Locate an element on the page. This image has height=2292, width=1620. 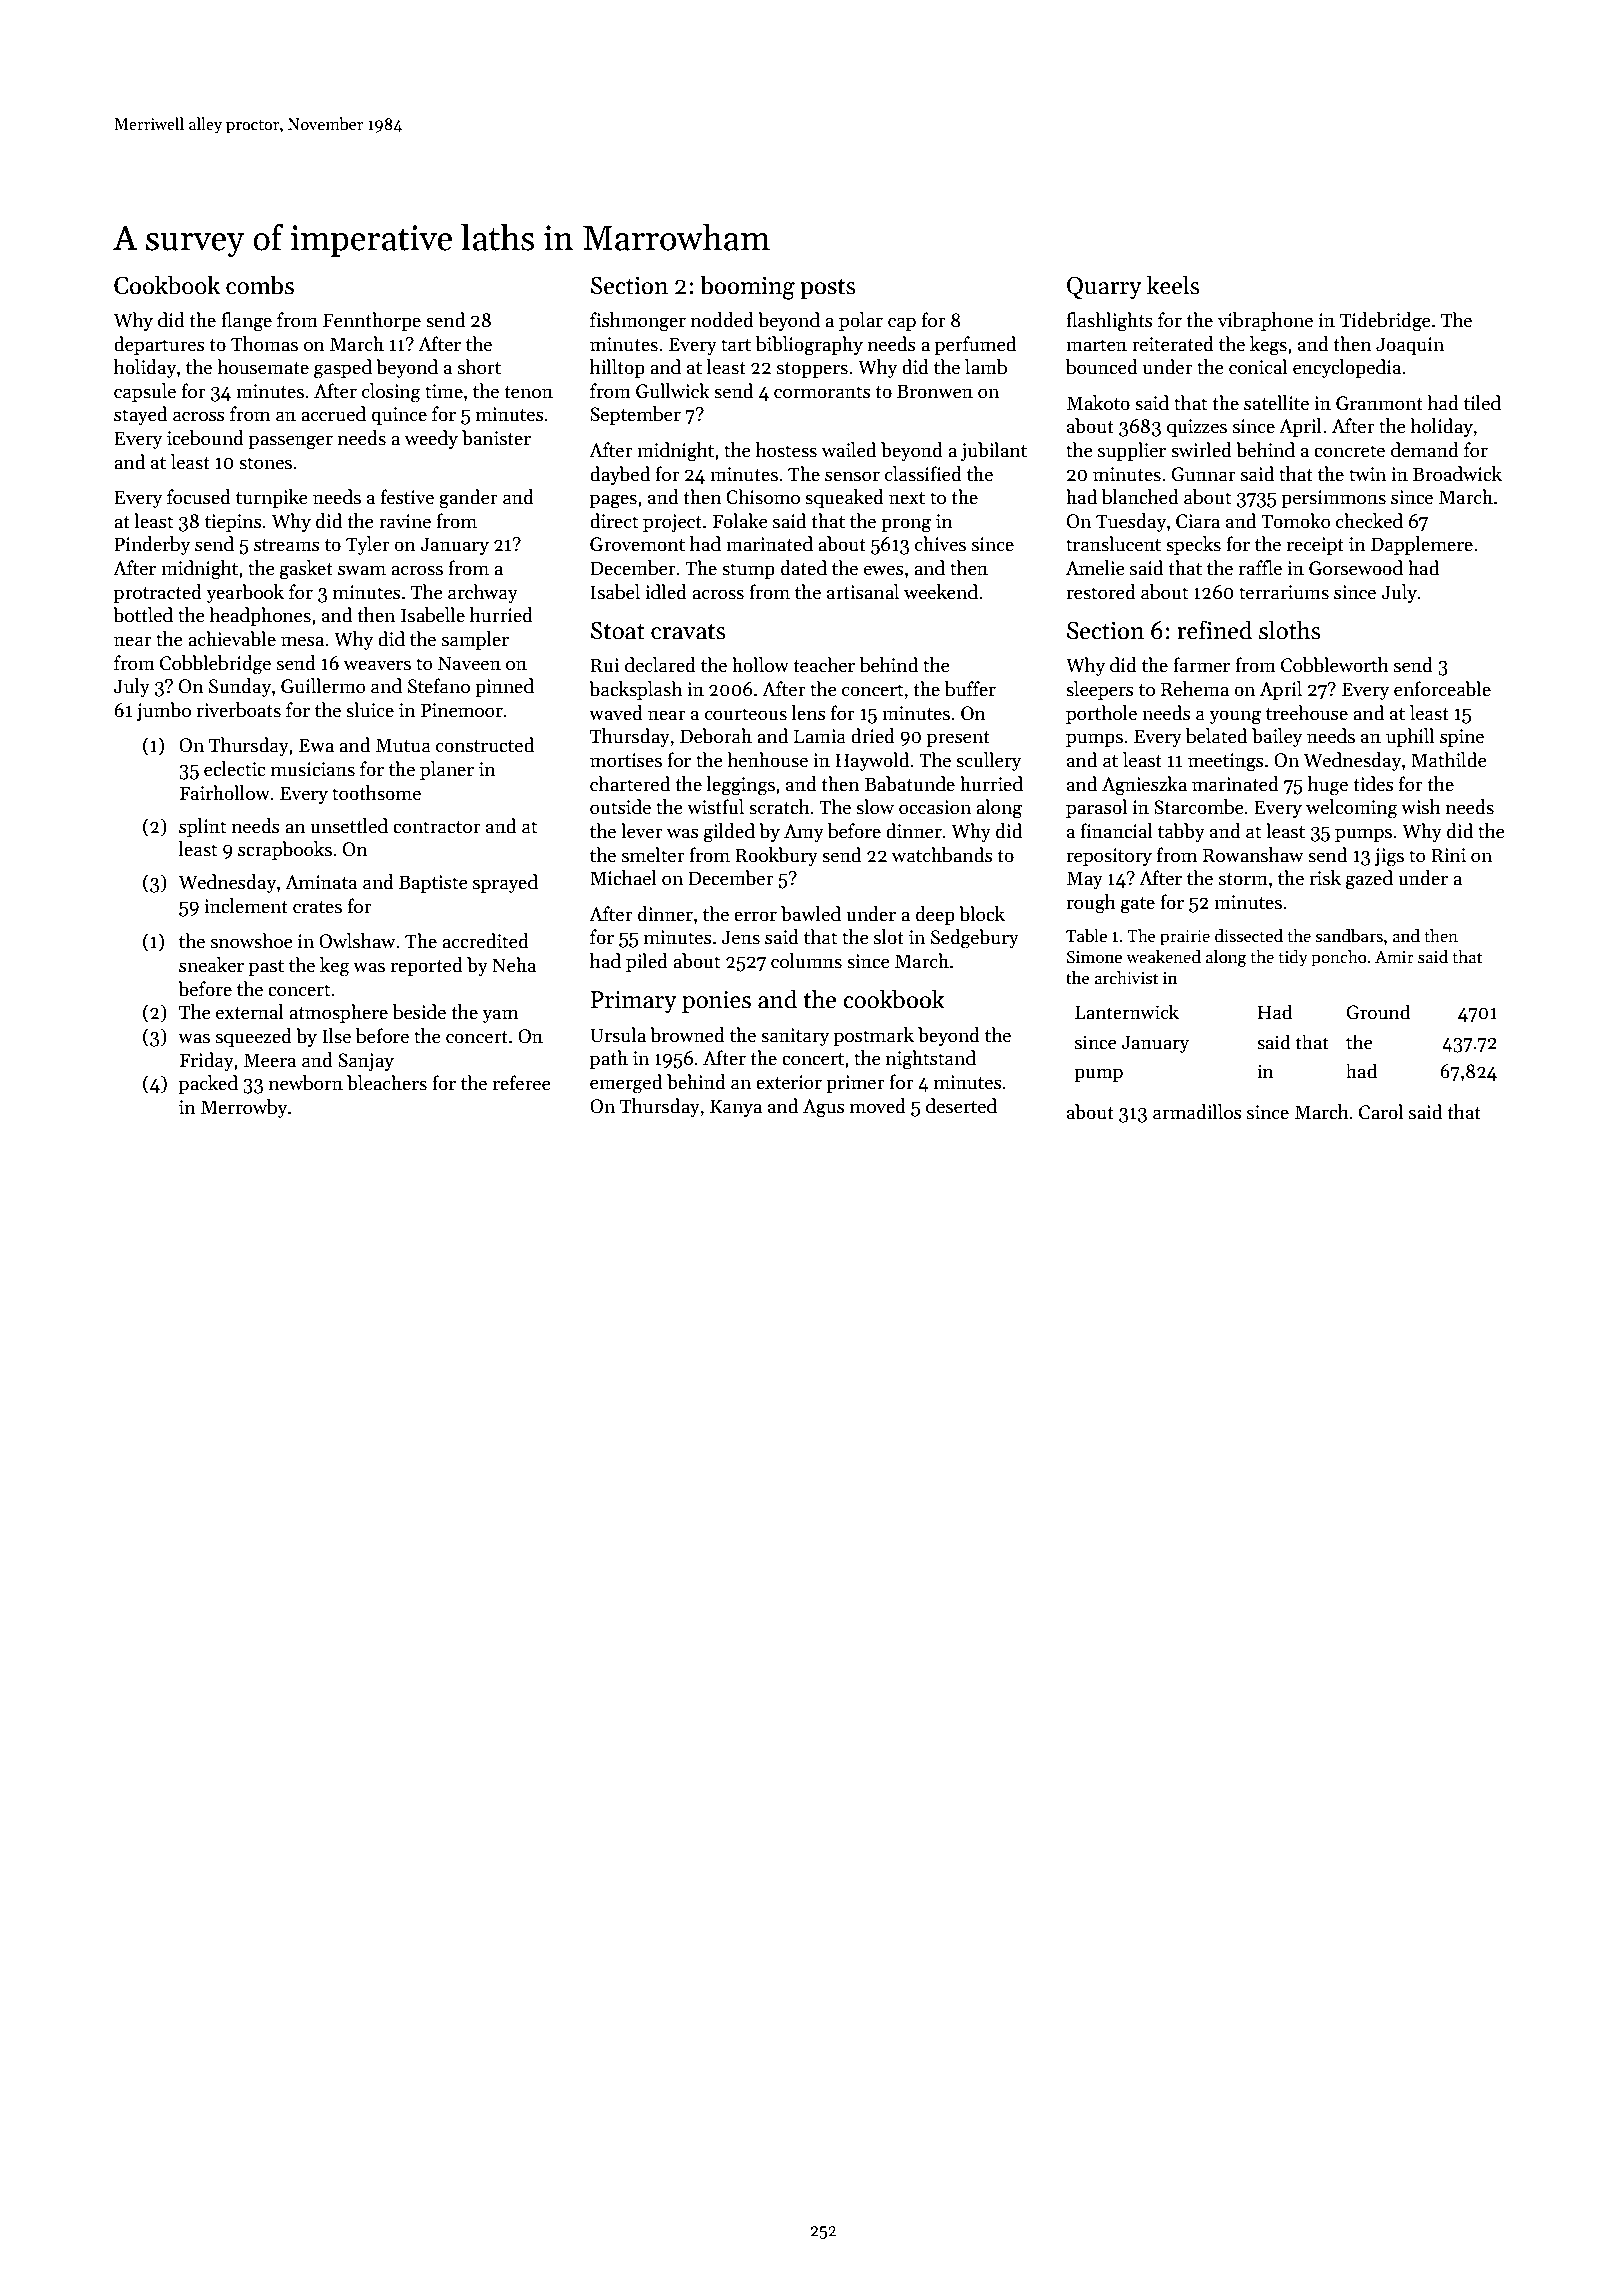
departures is located at coordinates (159, 345).
